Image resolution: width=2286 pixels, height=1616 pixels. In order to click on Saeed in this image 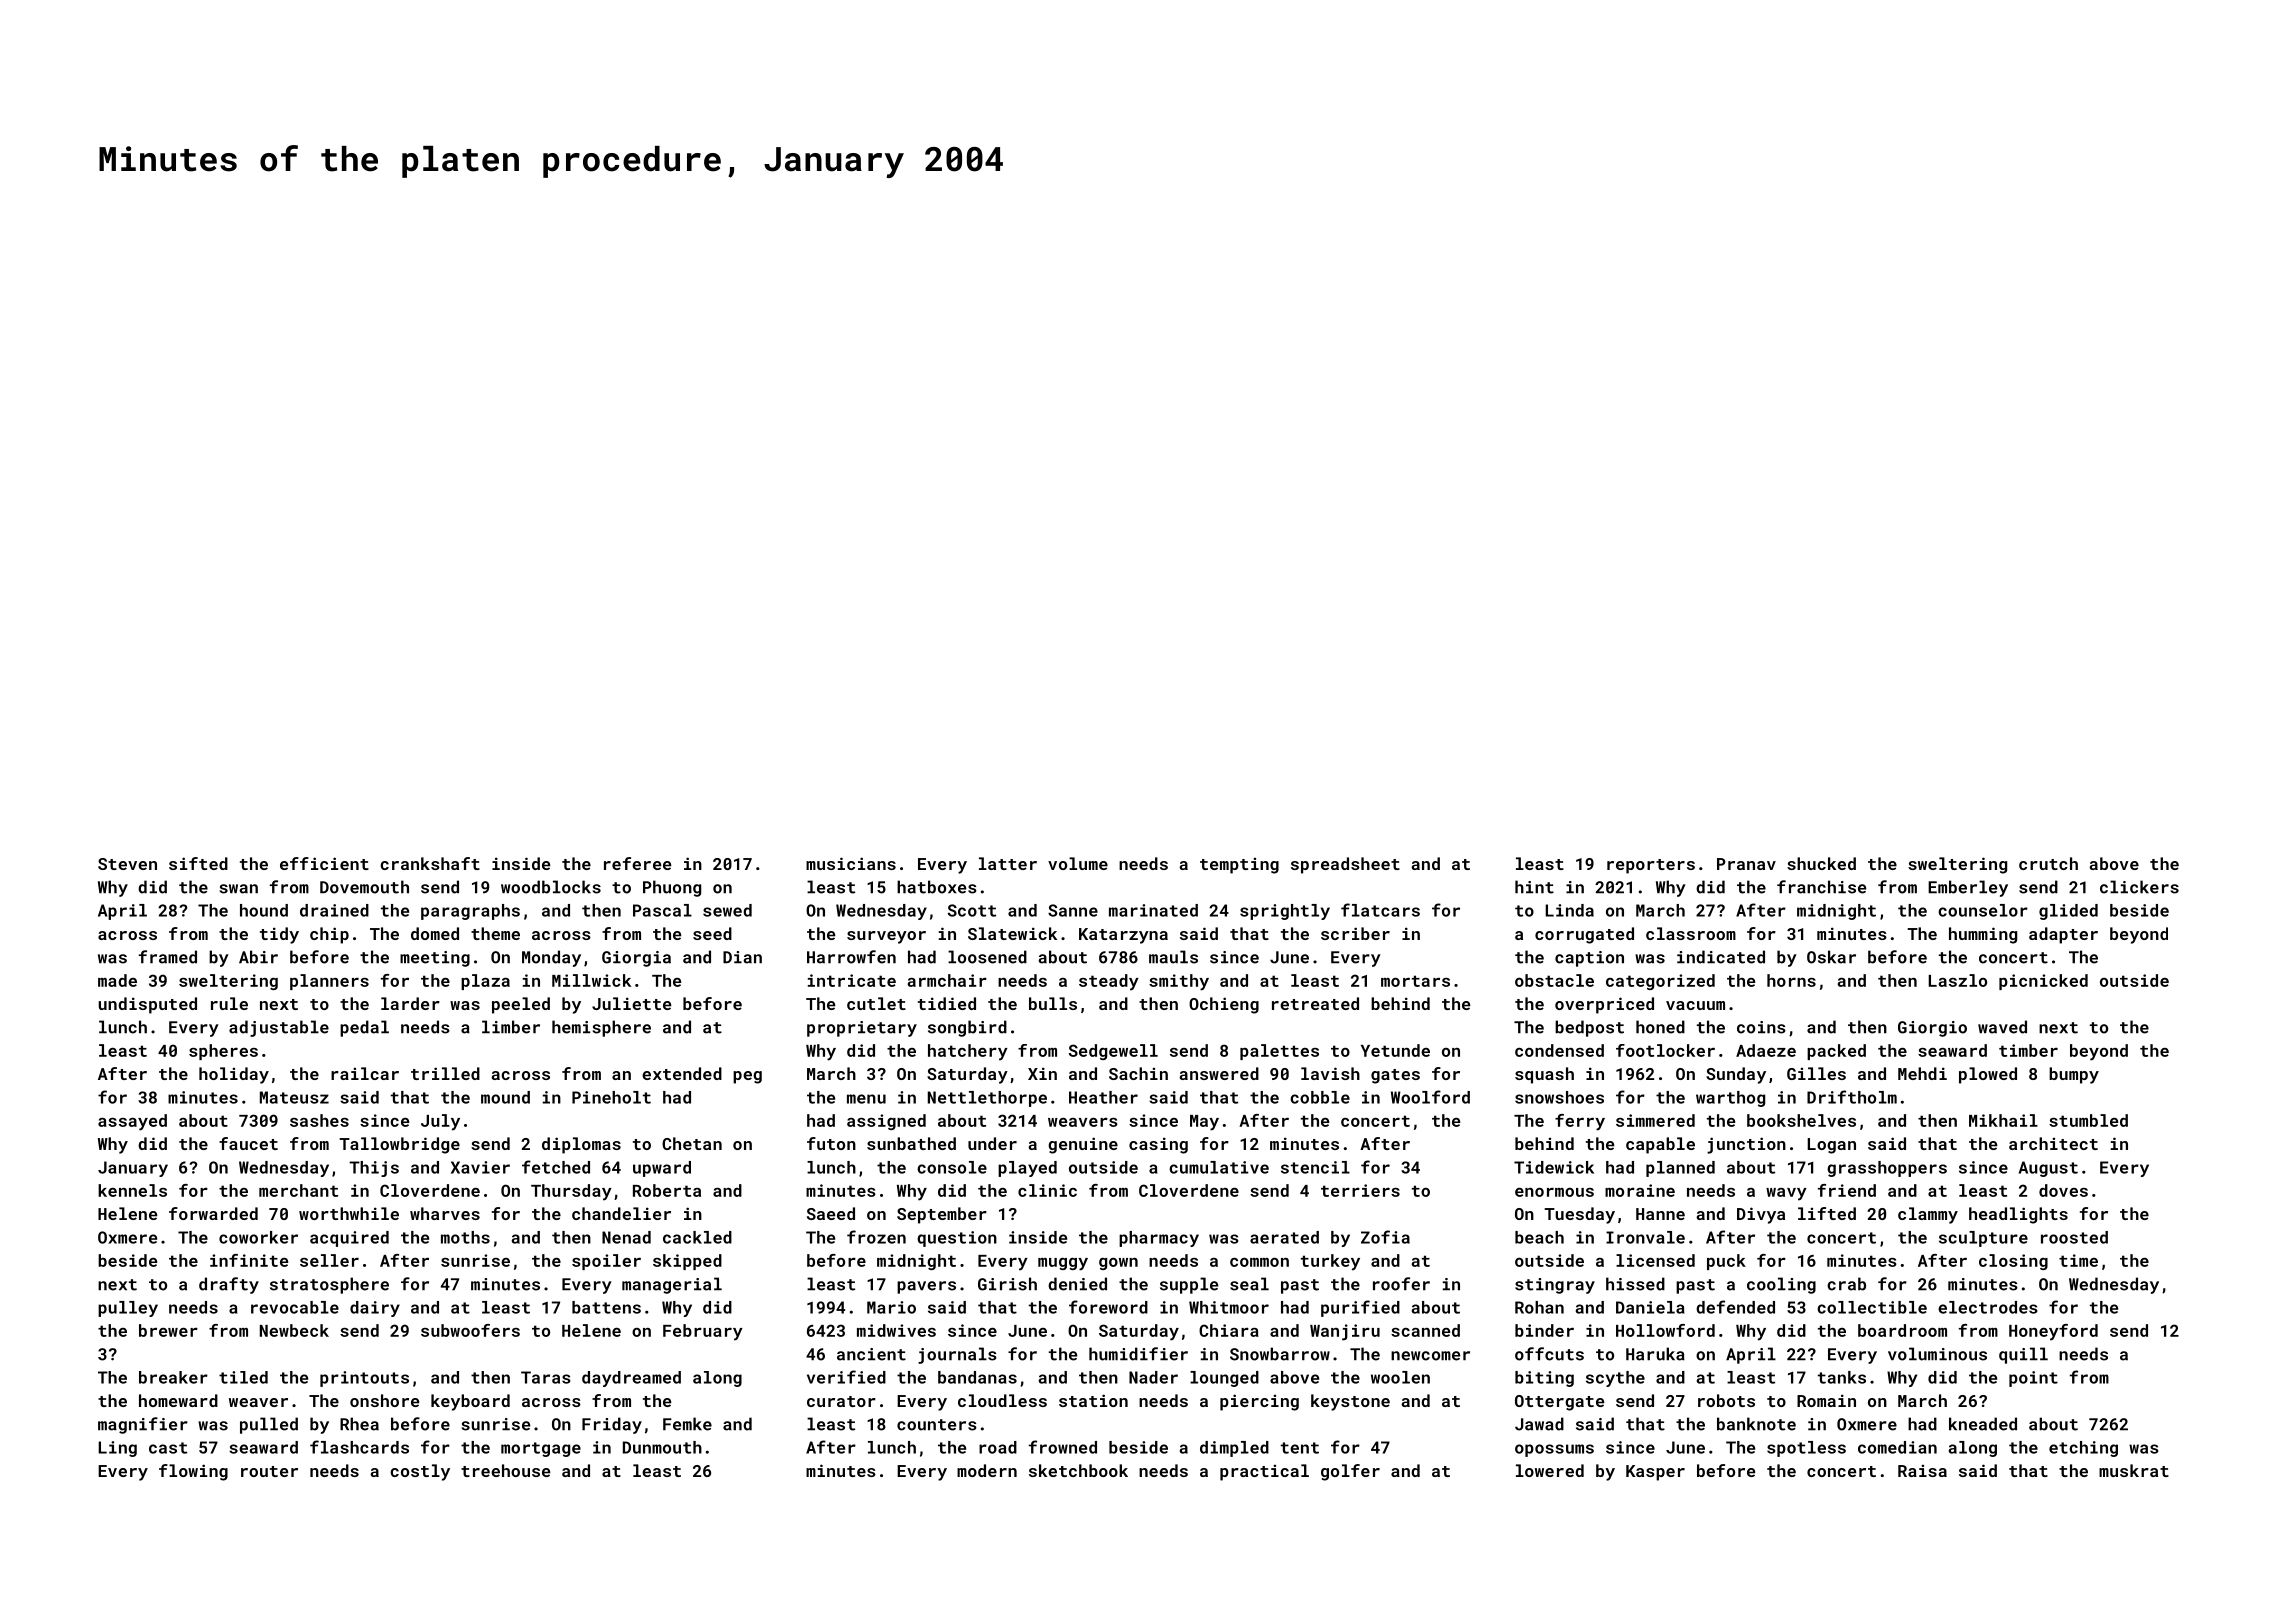, I will do `click(831, 1213)`.
